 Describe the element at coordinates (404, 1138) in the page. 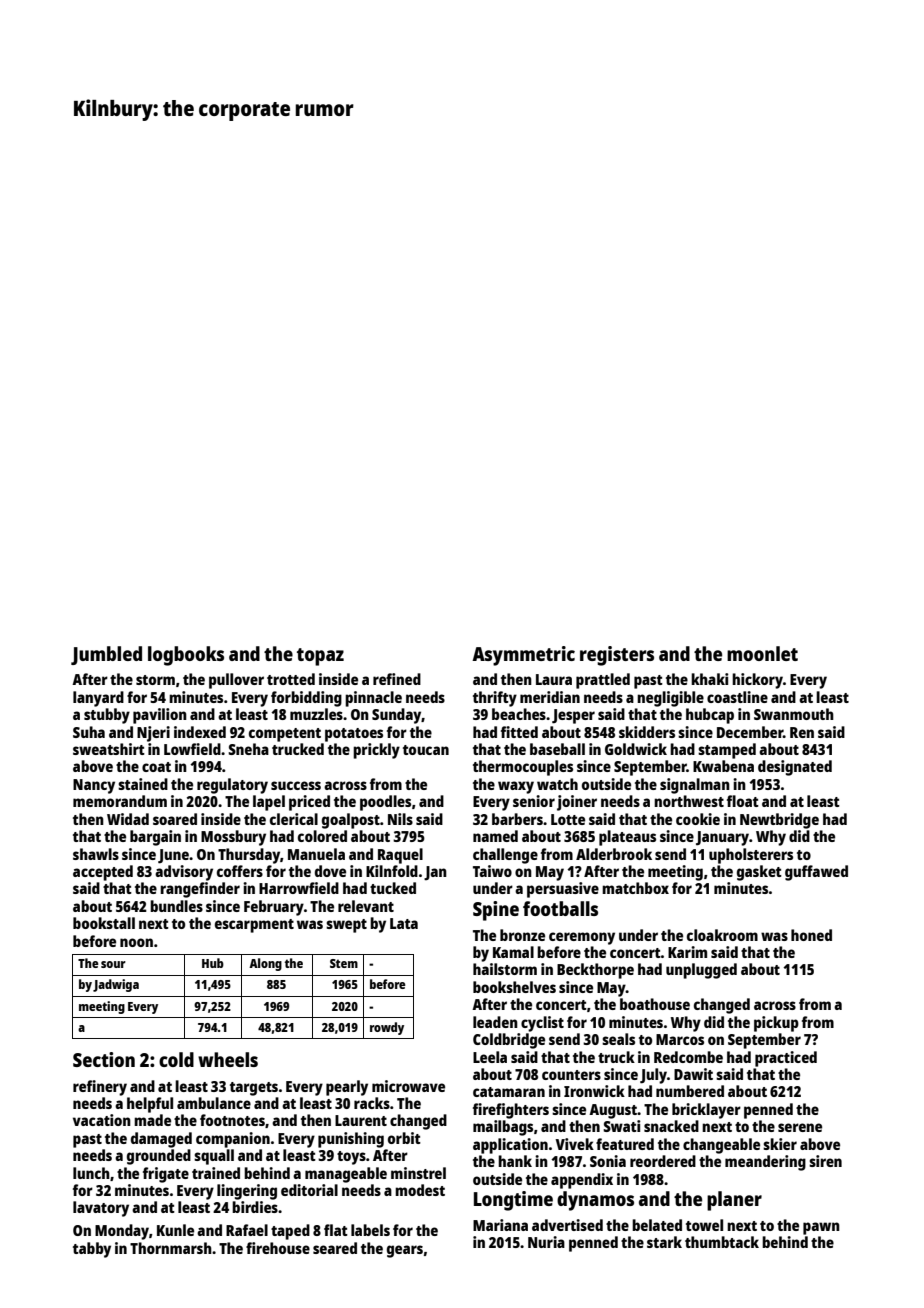

I see `orbit` at that location.
